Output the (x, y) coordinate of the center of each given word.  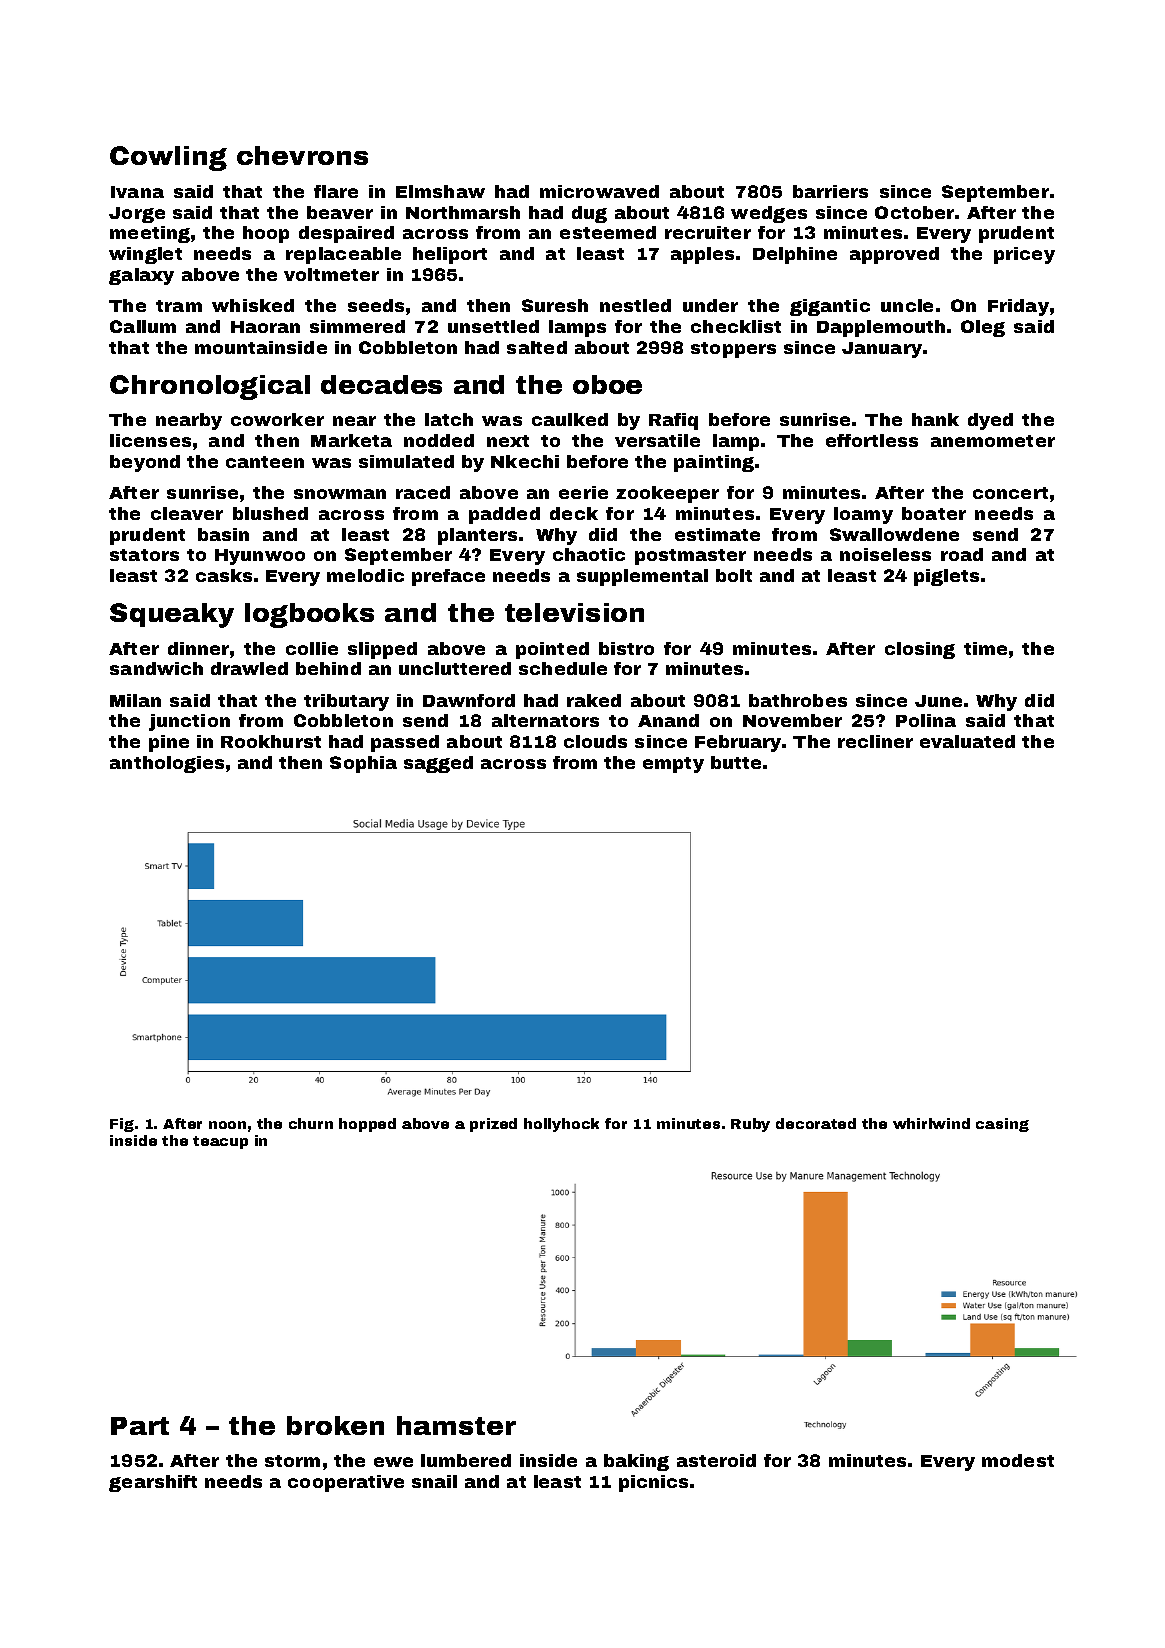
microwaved (599, 191)
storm (292, 1461)
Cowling (168, 158)
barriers (830, 191)
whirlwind (931, 1123)
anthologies (167, 764)
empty (673, 765)
